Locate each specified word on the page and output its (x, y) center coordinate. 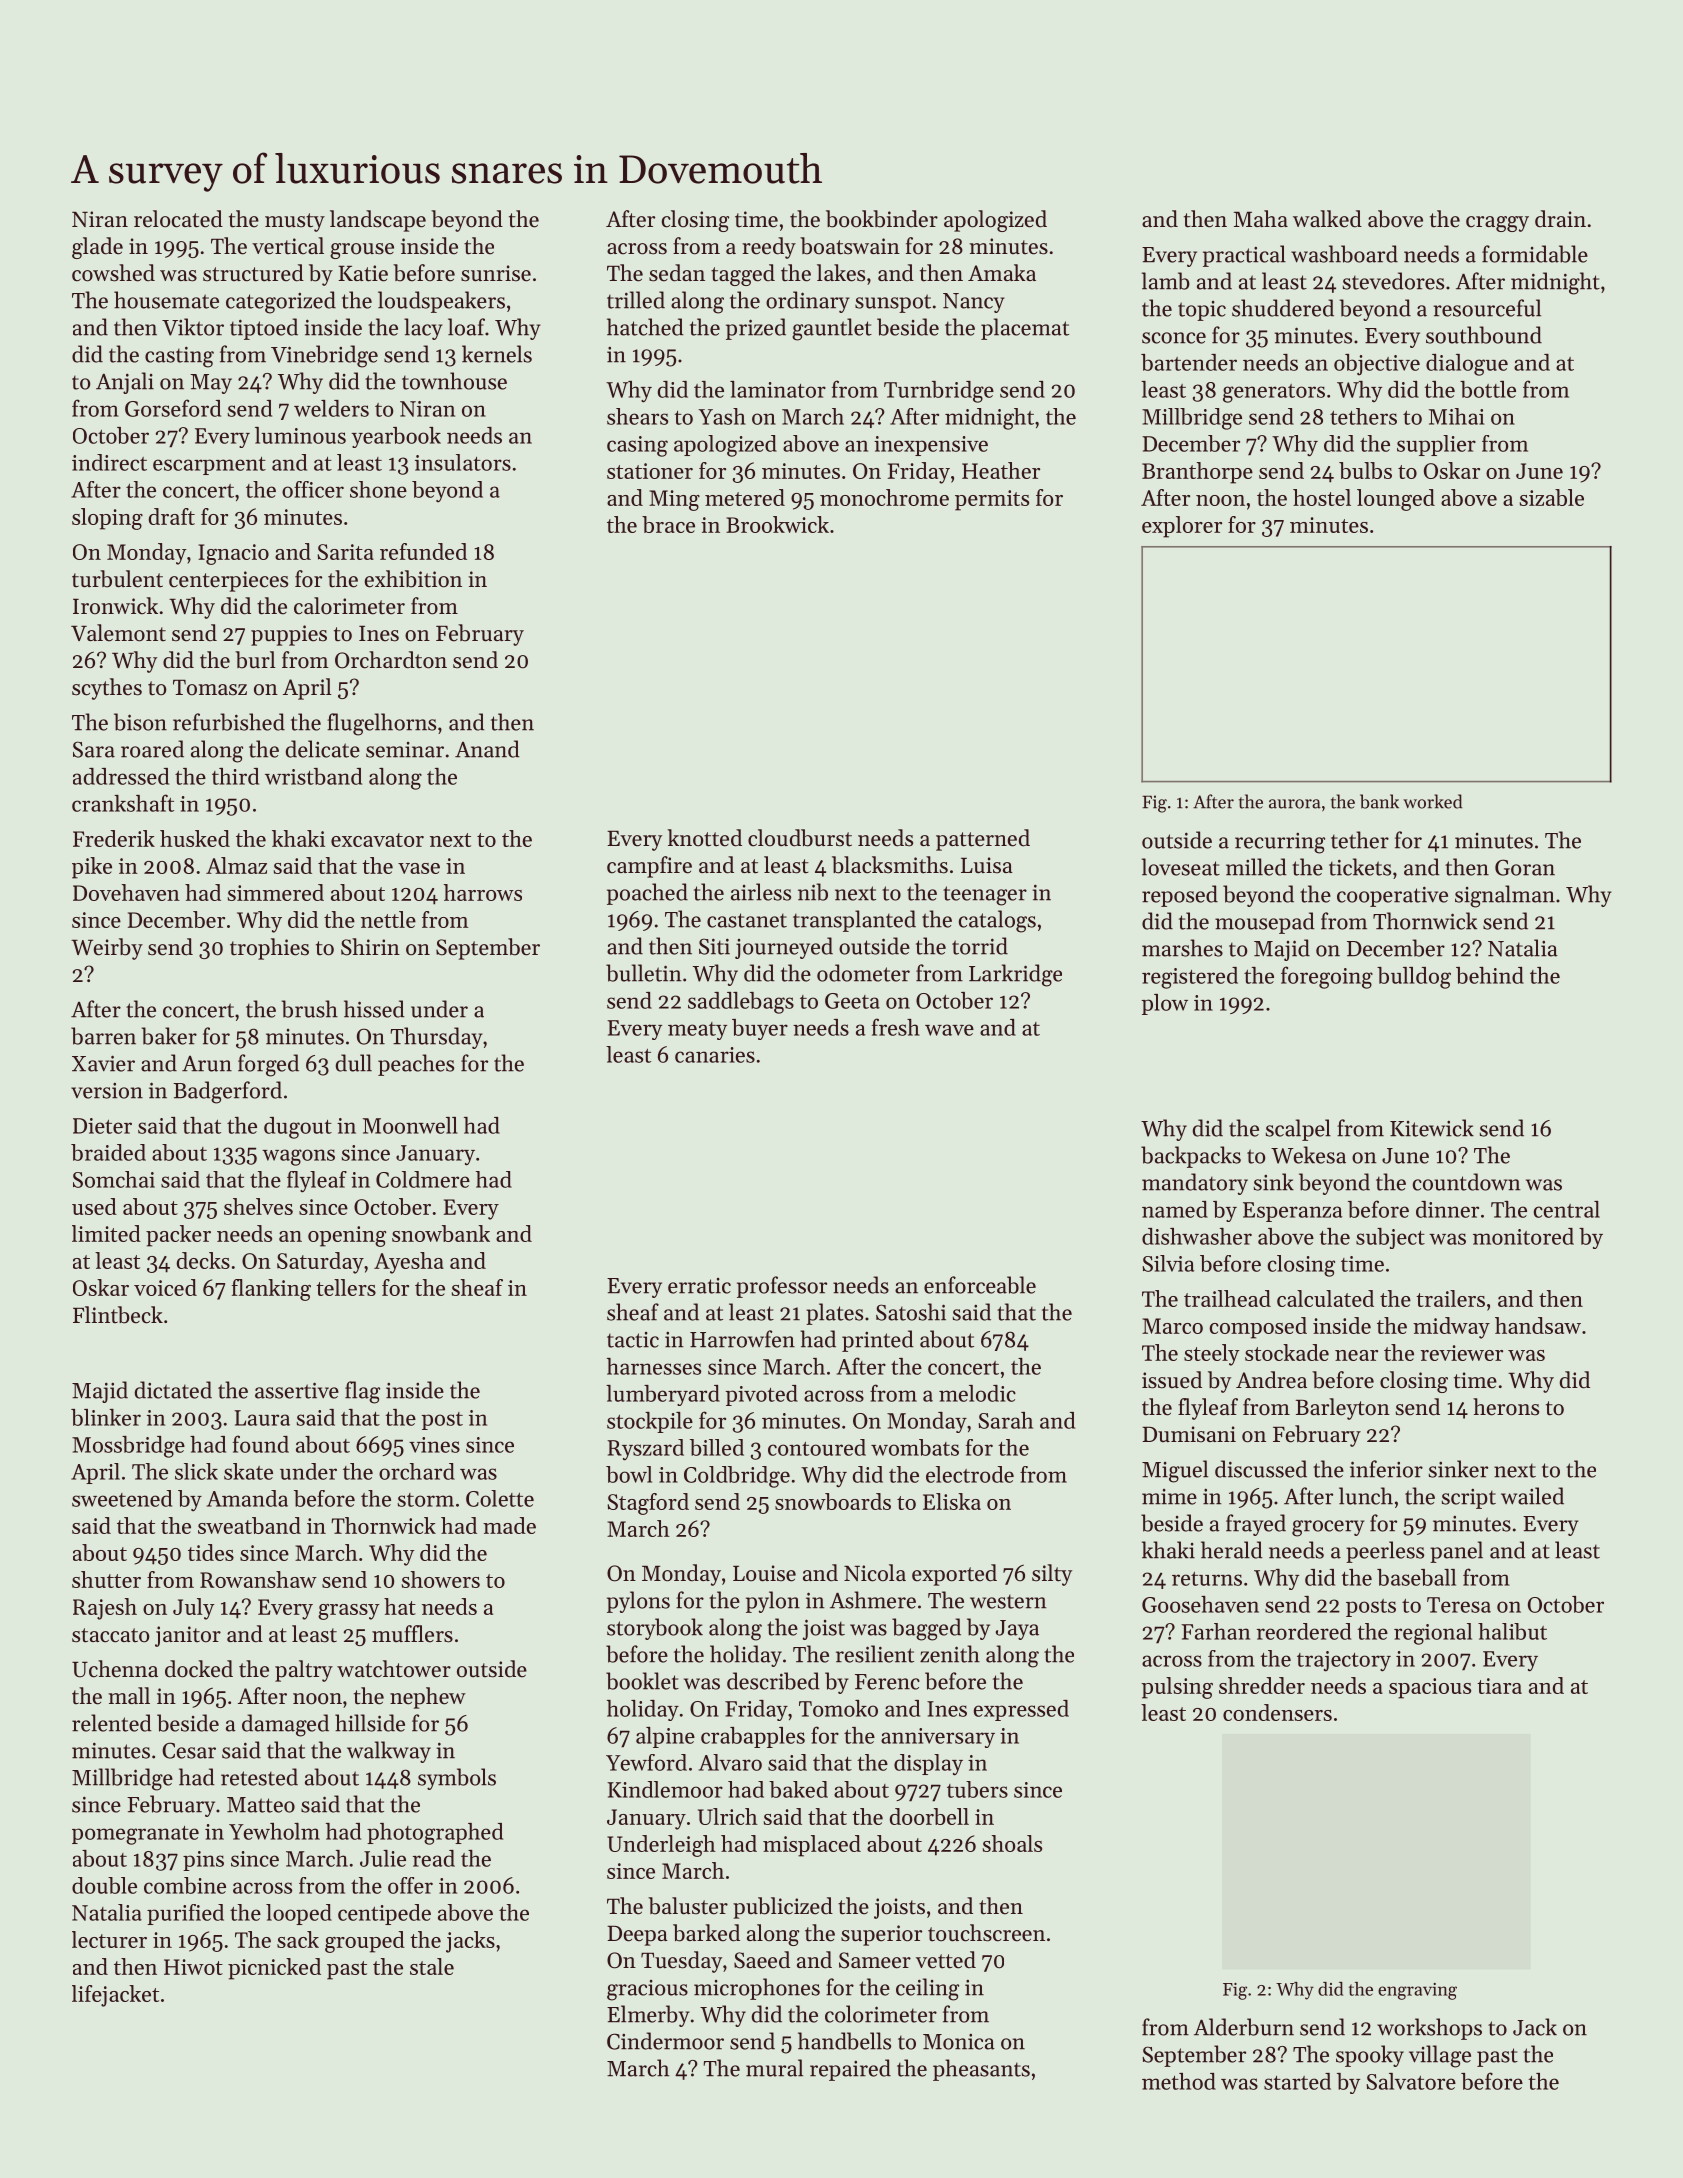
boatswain (850, 246)
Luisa (987, 865)
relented (112, 1723)
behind (1490, 975)
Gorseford (173, 408)
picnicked (274, 1969)
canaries (715, 1055)
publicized (783, 1908)
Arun (207, 1064)
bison (140, 722)
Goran (1525, 867)
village (1440, 2056)
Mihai (1456, 416)
